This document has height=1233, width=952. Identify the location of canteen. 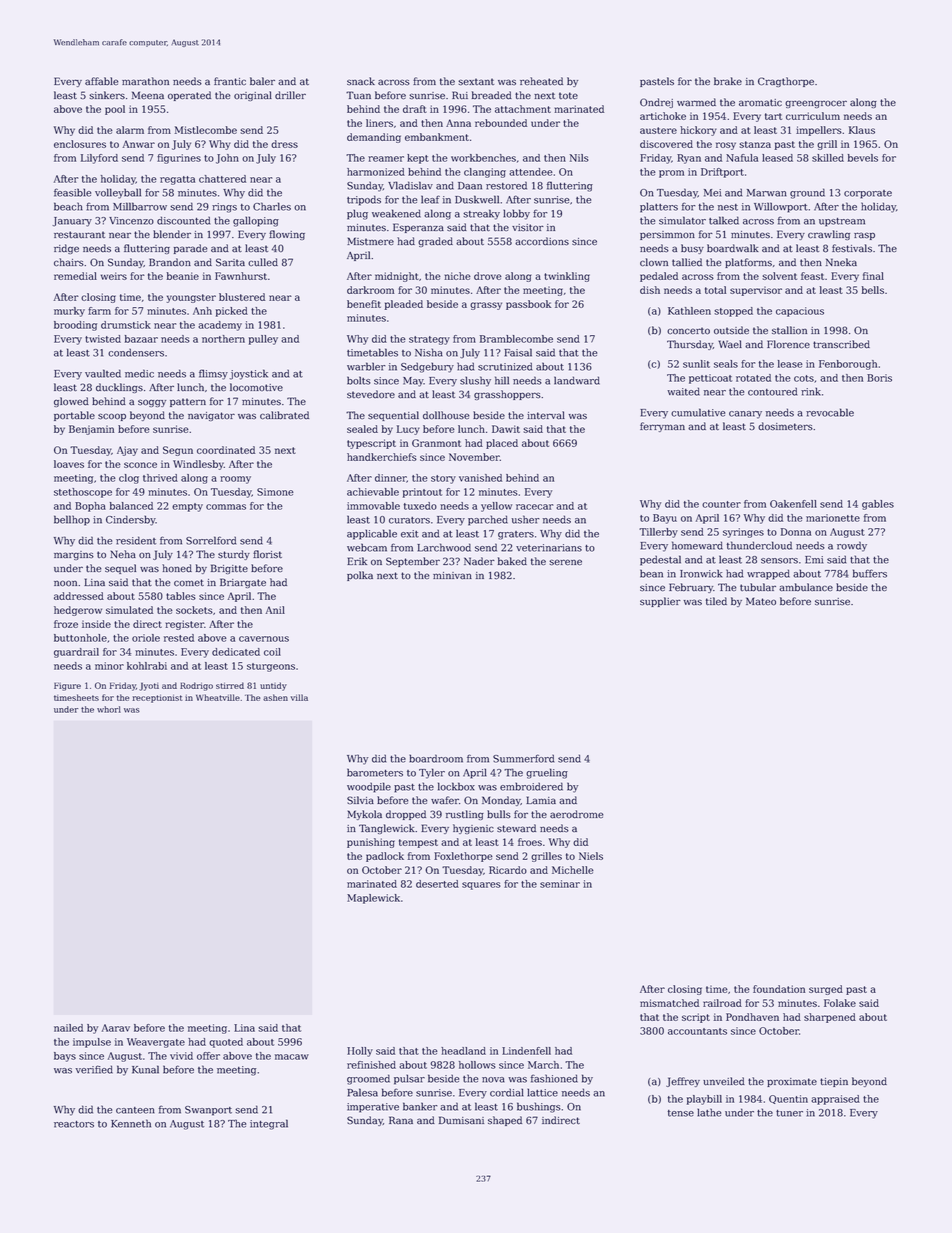
(135, 1110).
